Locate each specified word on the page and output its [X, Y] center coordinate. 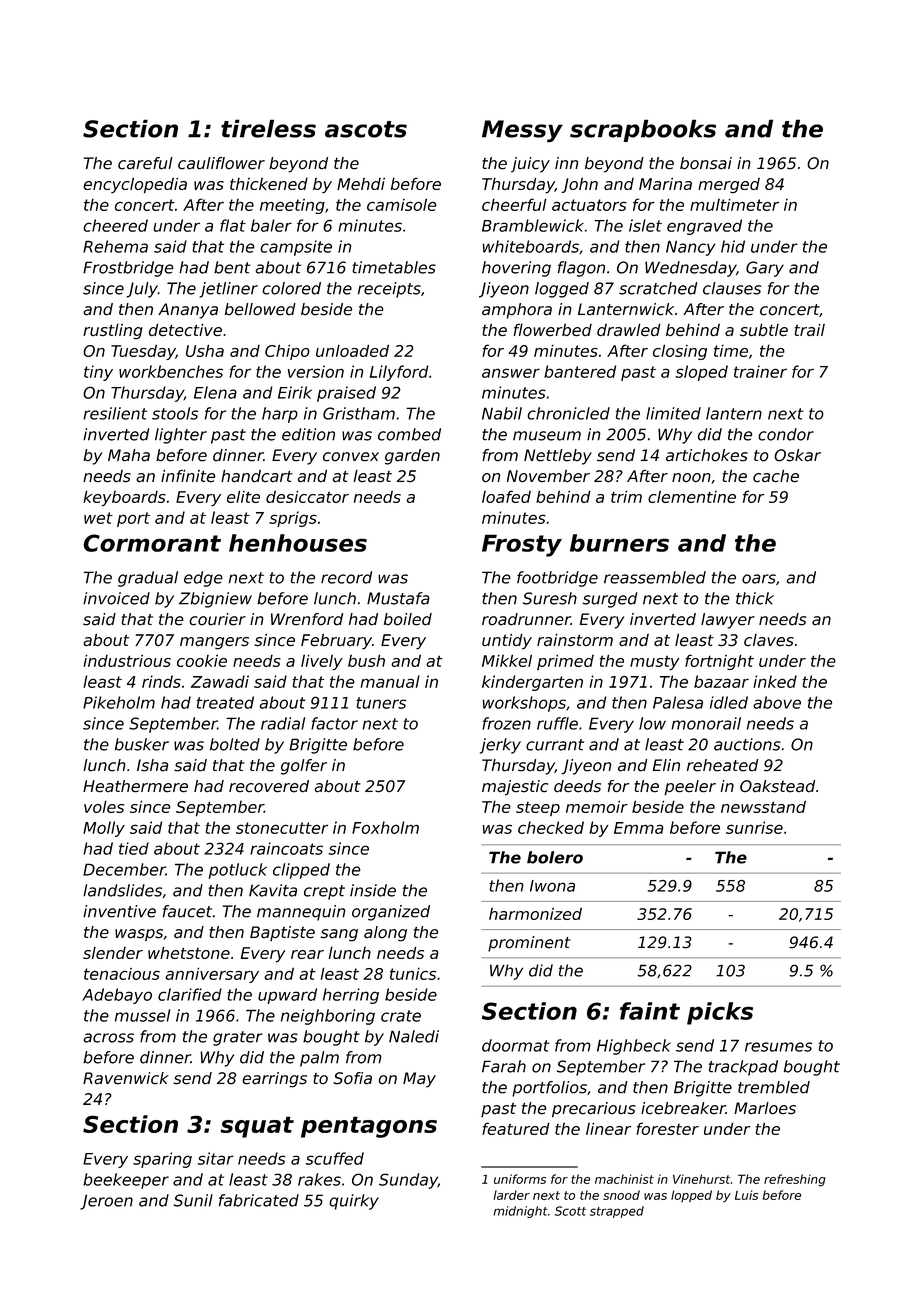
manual [390, 681]
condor [786, 434]
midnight [521, 1212]
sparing [162, 1160]
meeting [292, 206]
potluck [238, 871]
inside [373, 890]
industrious [127, 660]
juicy [530, 165]
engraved [704, 227]
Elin [666, 765]
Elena [215, 392]
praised [346, 394]
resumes [778, 1047]
